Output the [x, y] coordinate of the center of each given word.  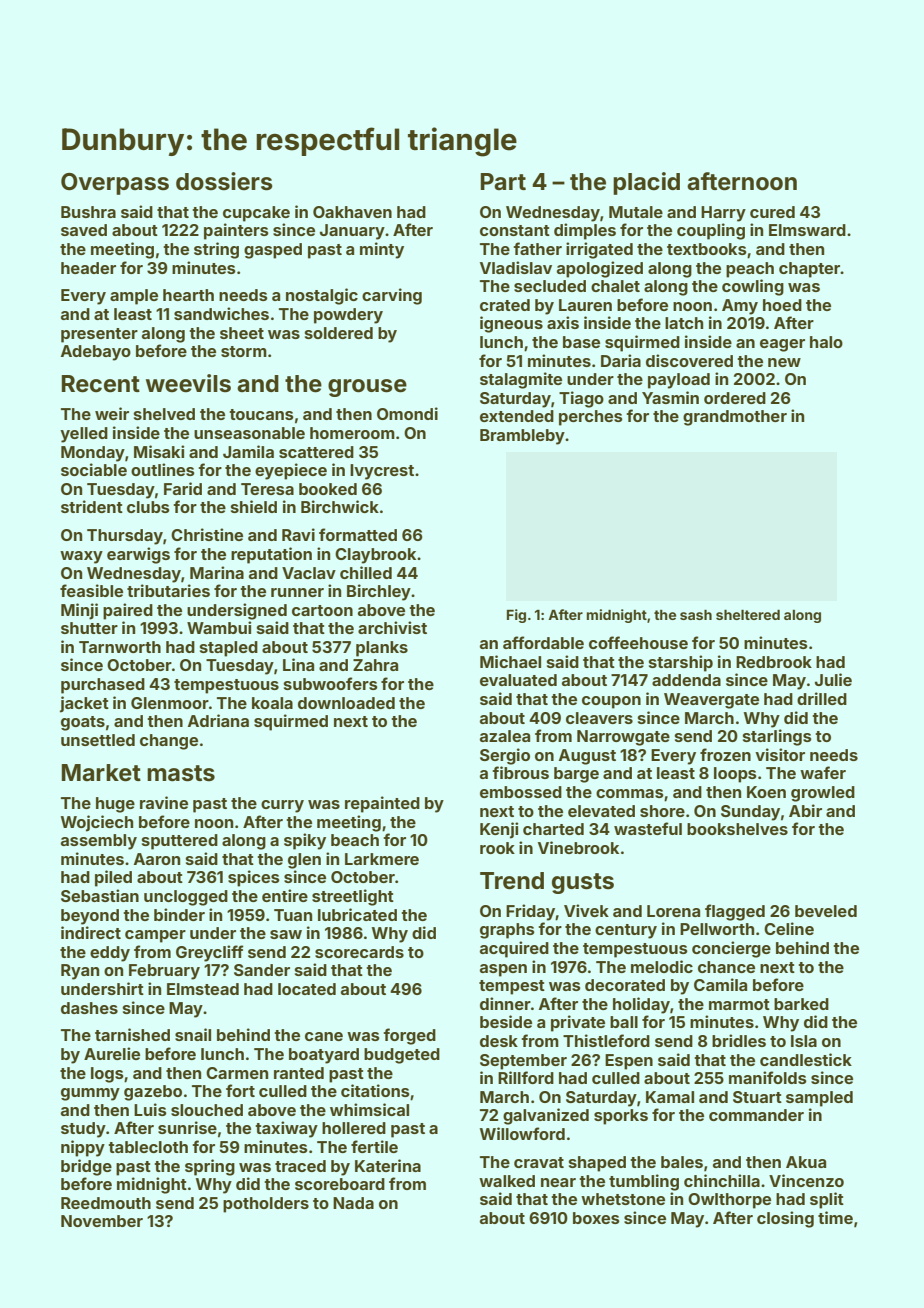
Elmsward [807, 230]
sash [696, 615]
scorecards [359, 952]
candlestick [806, 1059]
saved [84, 230]
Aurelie [112, 1053]
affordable [543, 642]
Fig [516, 616]
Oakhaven [352, 212]
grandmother [735, 418]
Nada [353, 1203]
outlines [163, 469]
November [102, 1221]
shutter [89, 628]
